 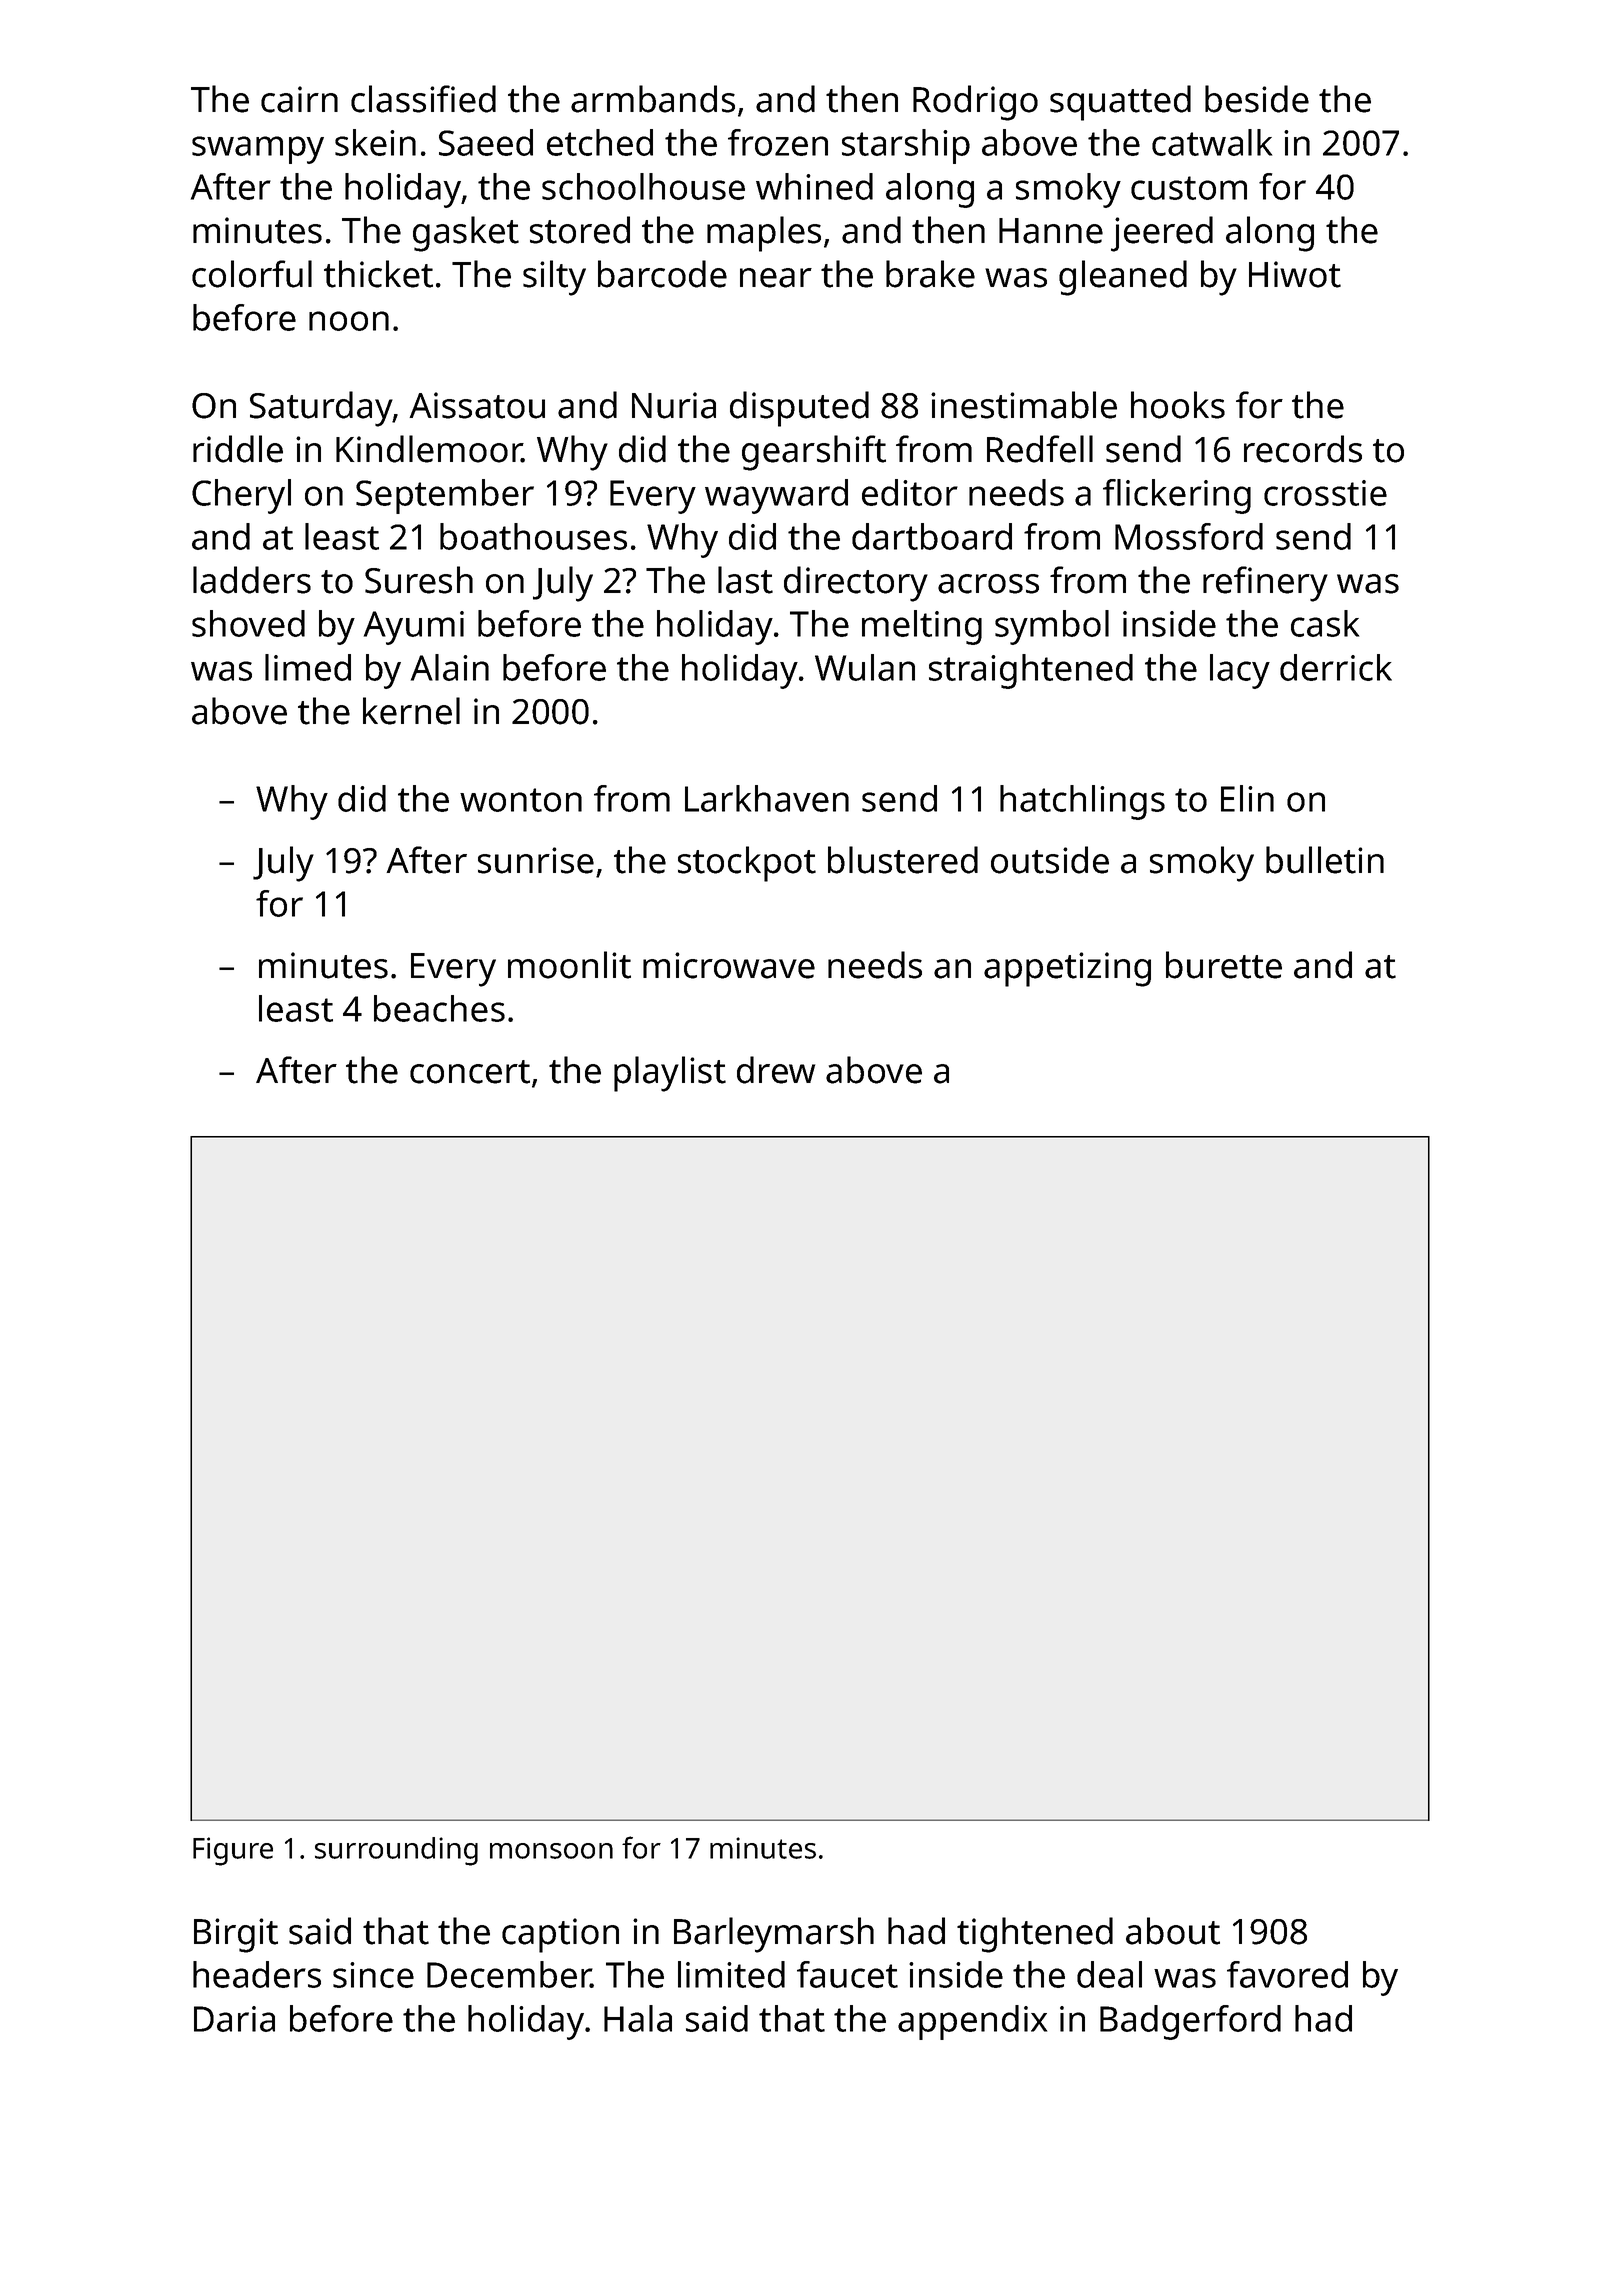 I want to click on surrounding, so click(x=396, y=1851).
